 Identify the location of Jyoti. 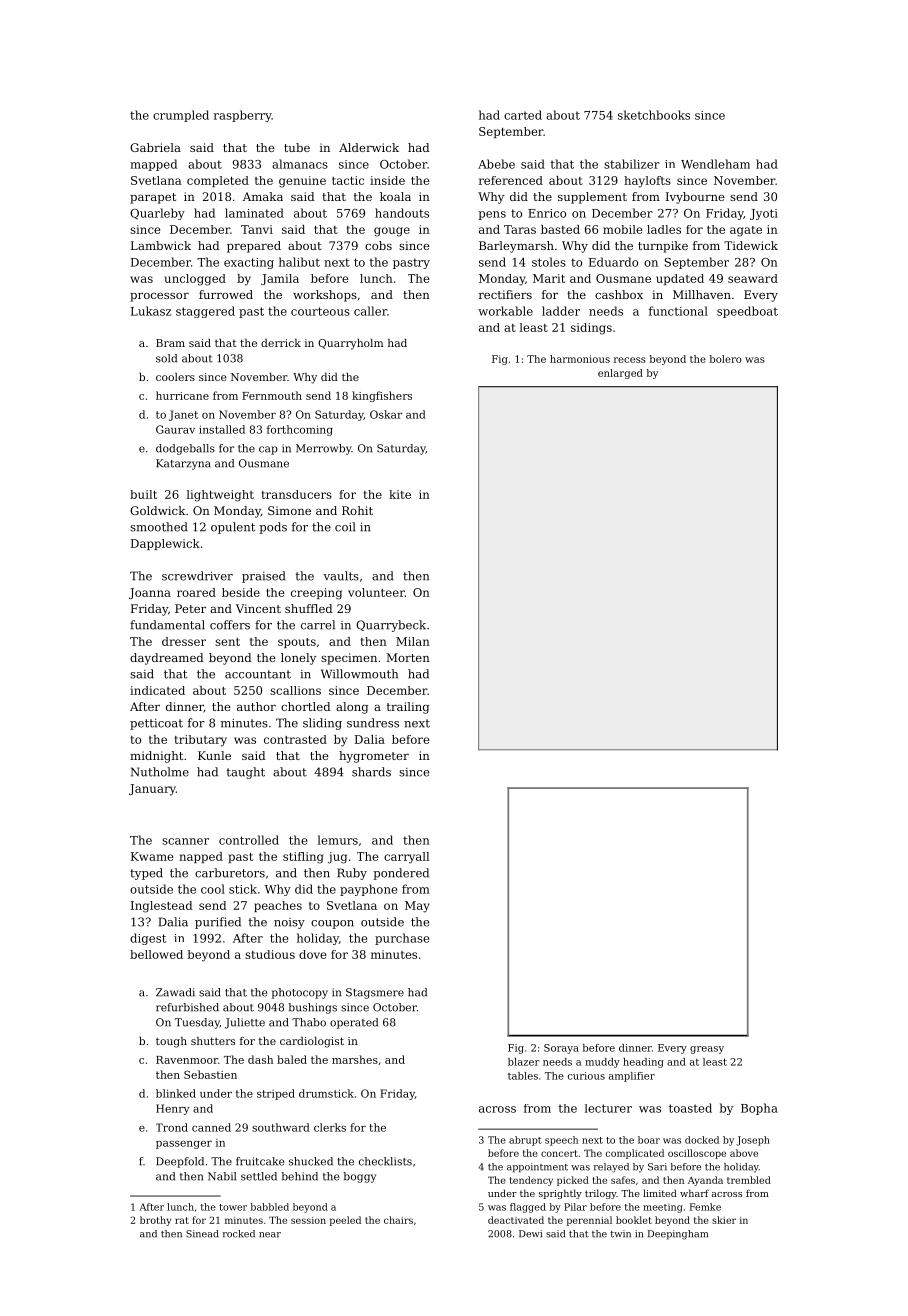
(764, 214).
